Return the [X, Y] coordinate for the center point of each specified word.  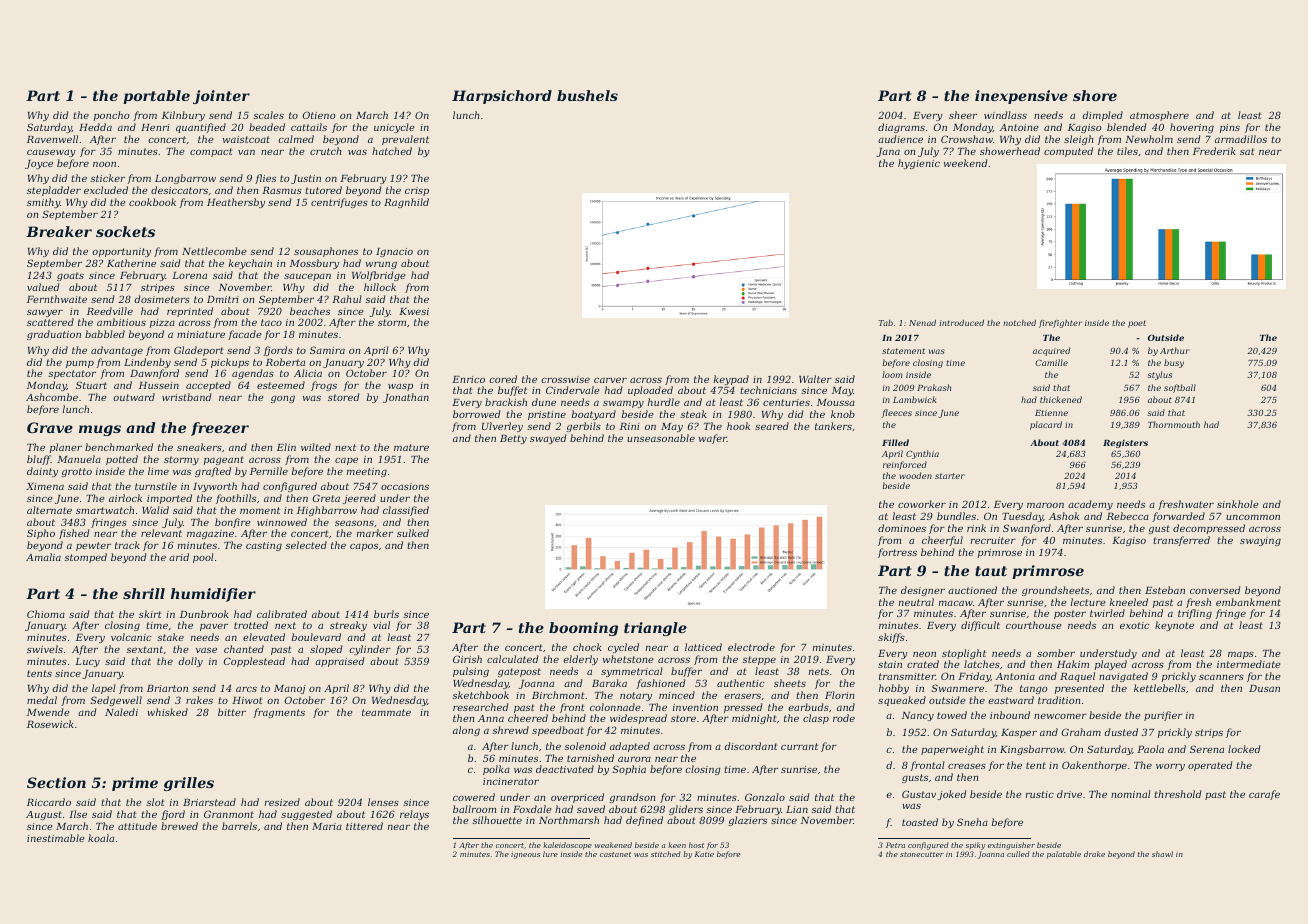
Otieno [318, 115]
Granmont [229, 814]
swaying [1260, 541]
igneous [525, 855]
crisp [417, 191]
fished [74, 534]
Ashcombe [52, 397]
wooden [915, 475]
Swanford [1027, 529]
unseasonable [661, 438]
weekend [965, 163]
